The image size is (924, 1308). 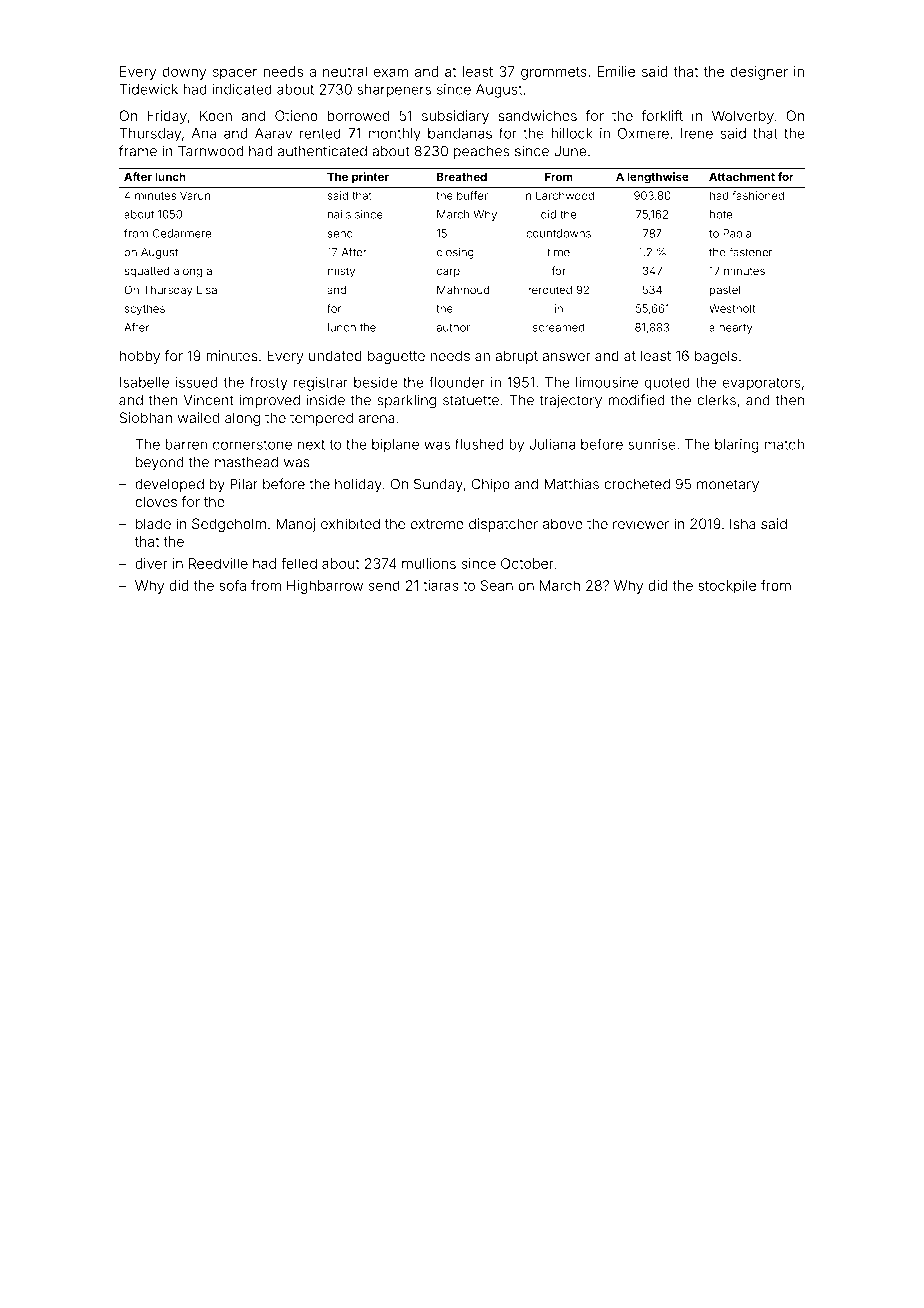 What do you see at coordinates (758, 195) in the document?
I see `fashioned` at bounding box center [758, 195].
